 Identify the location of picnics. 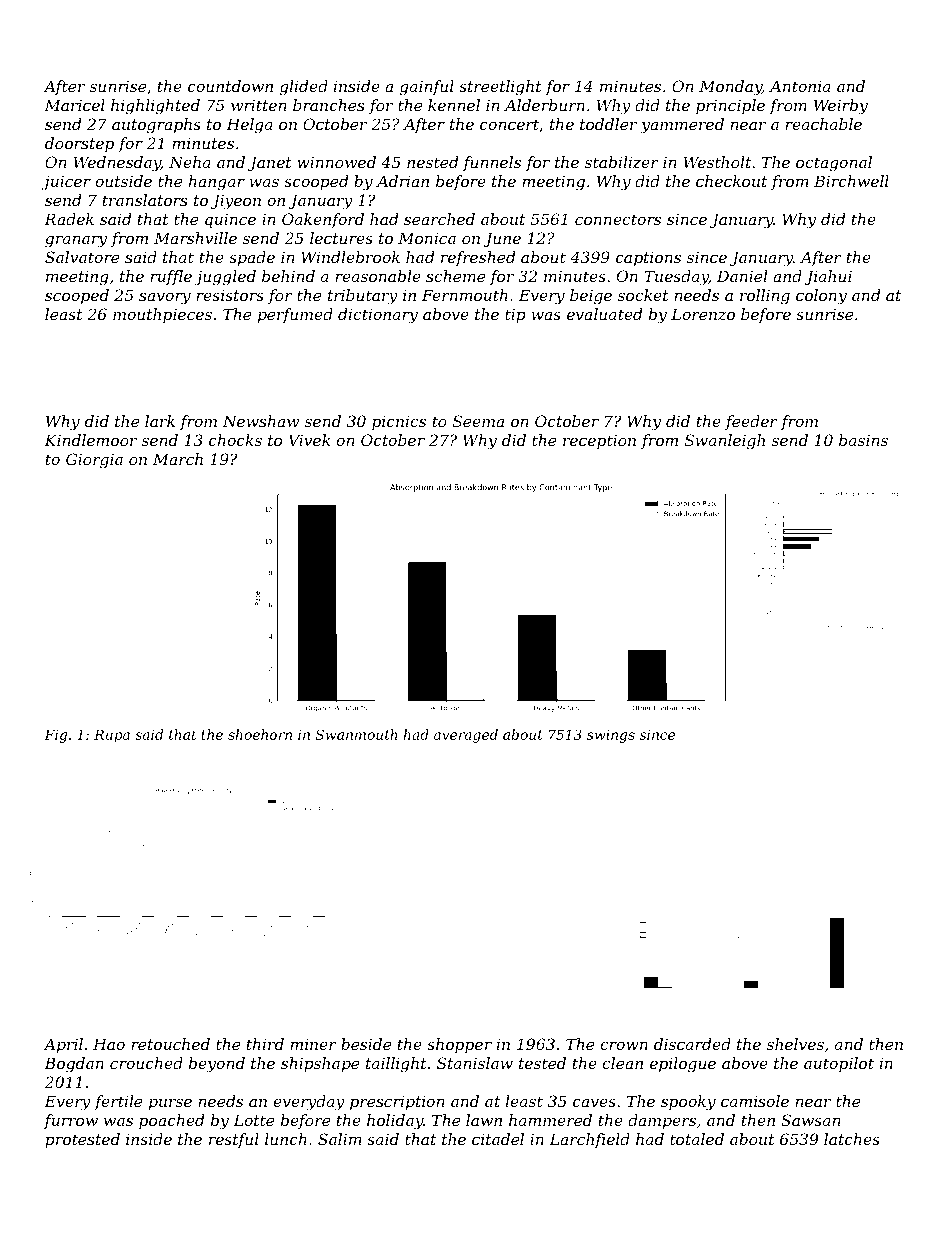
(399, 422).
